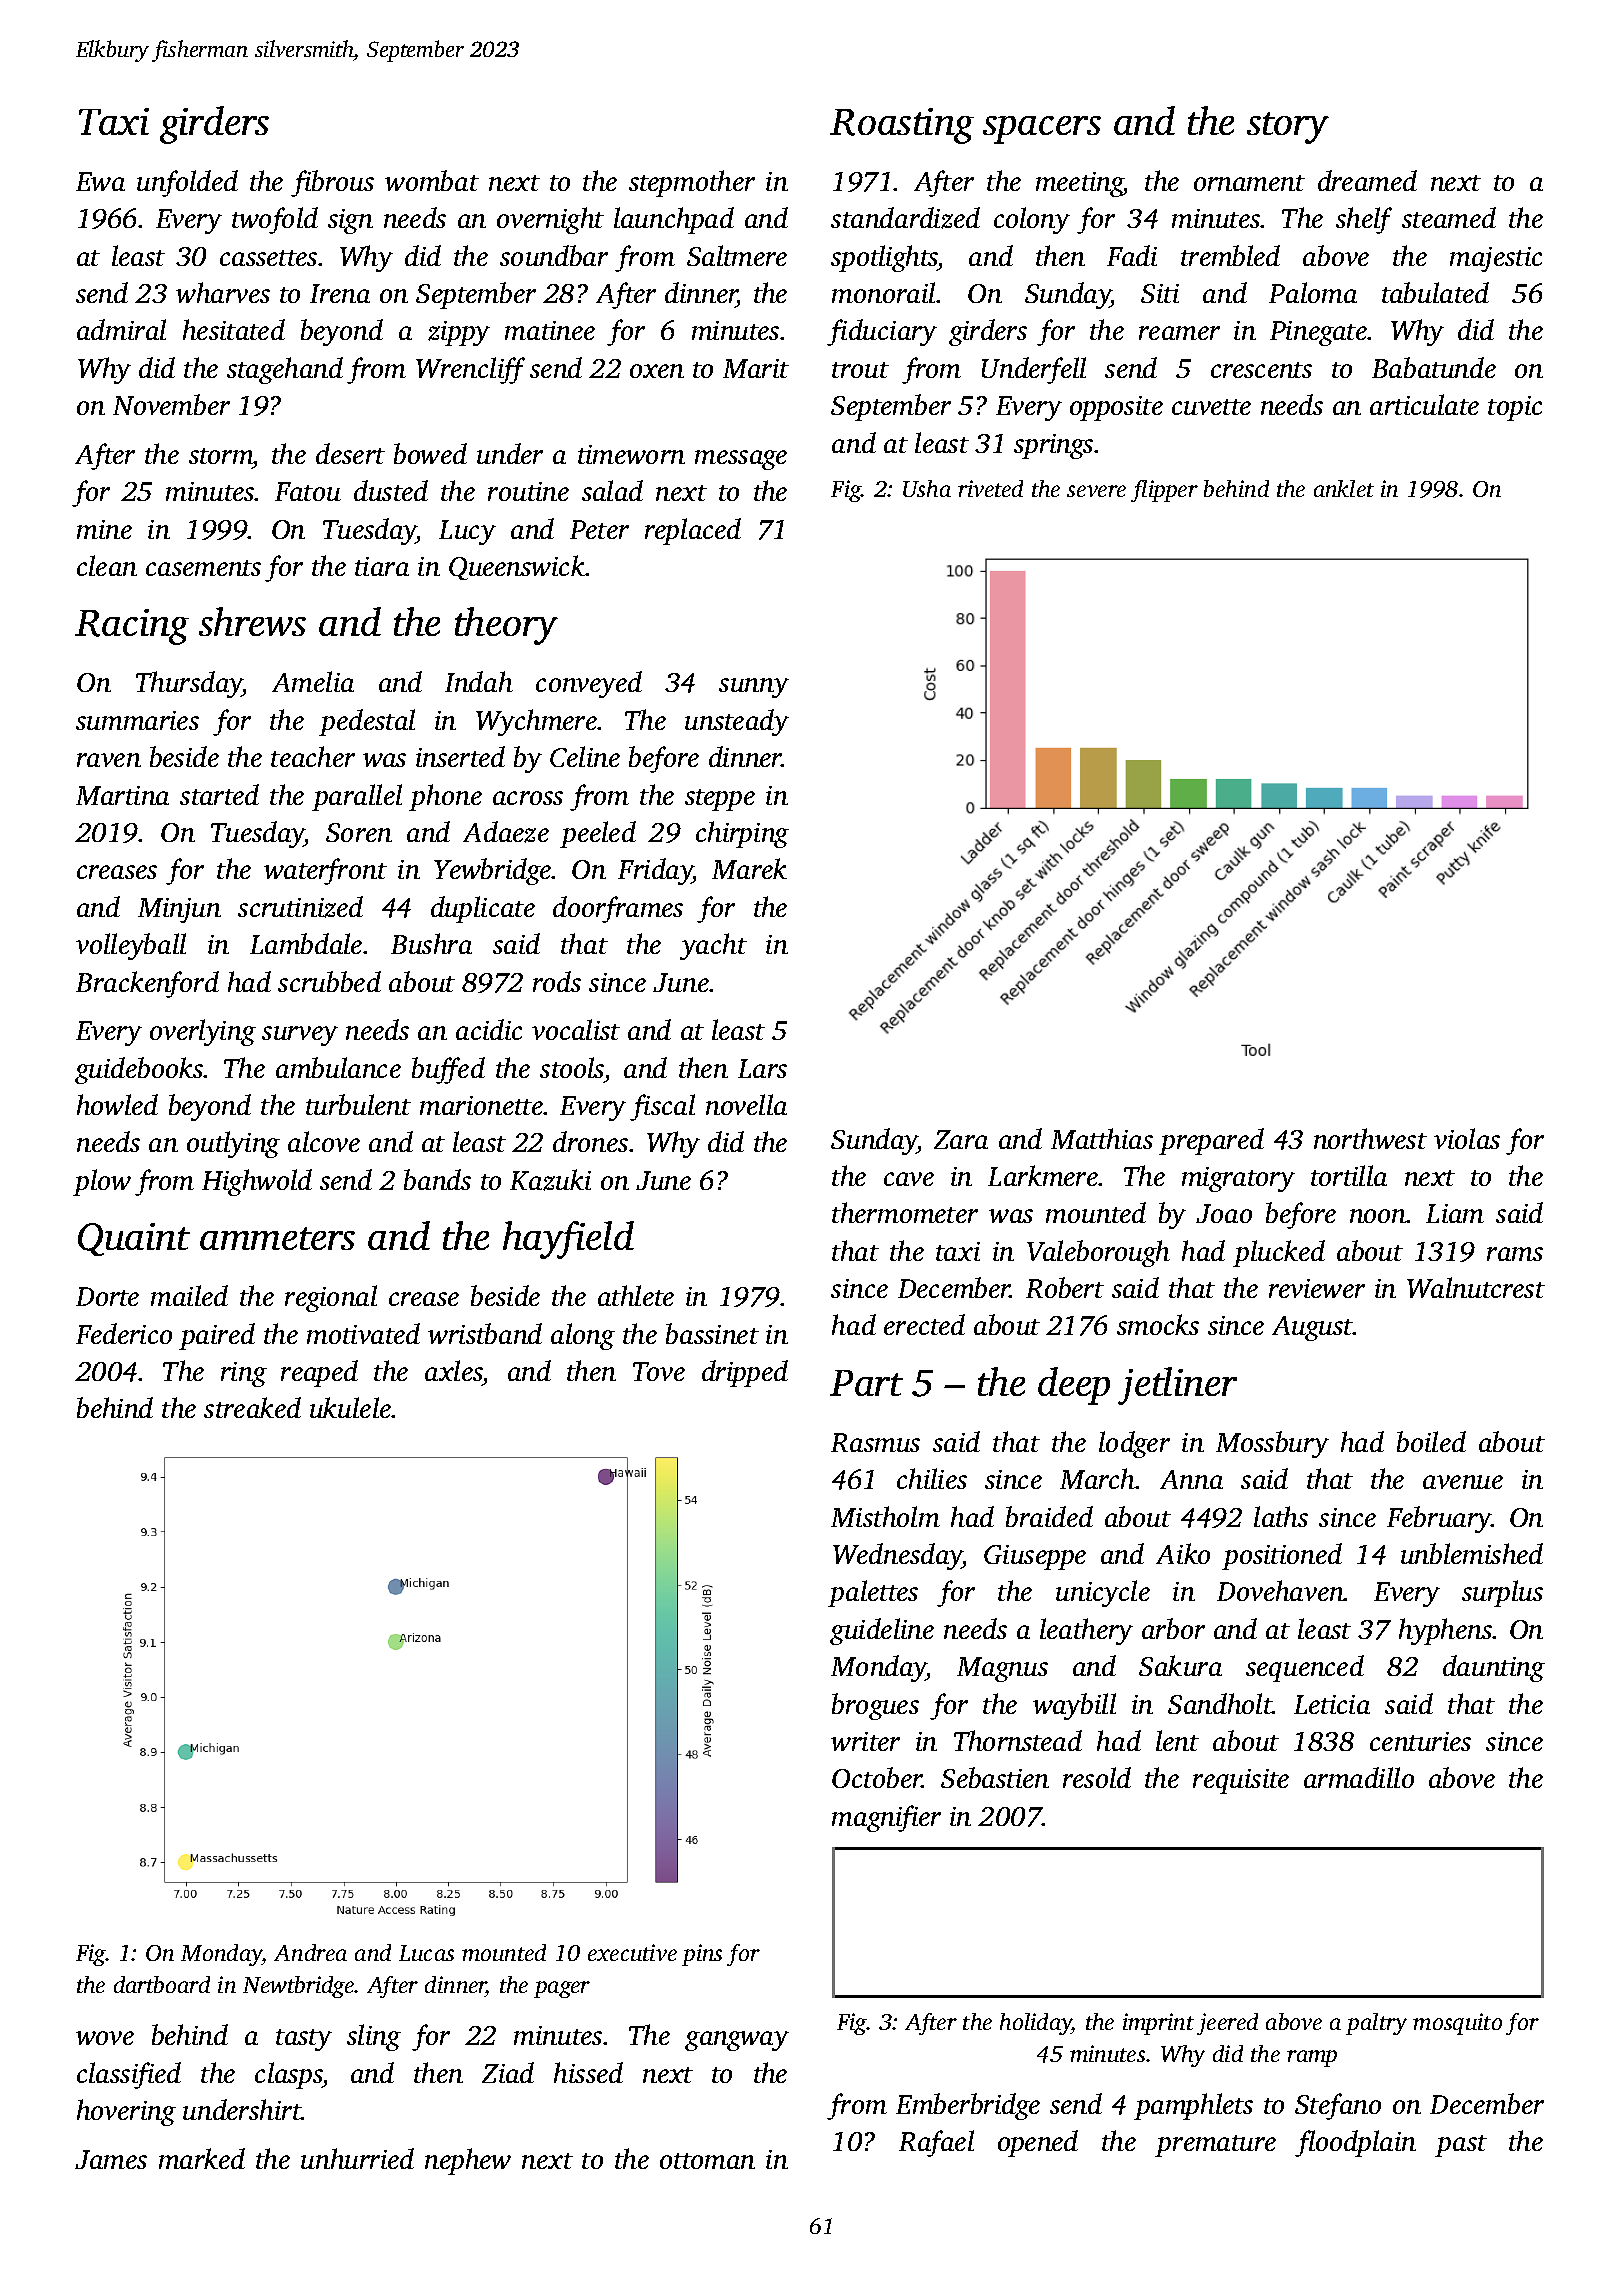 The image size is (1620, 2292). Describe the element at coordinates (749, 868) in the screenshot. I see `Marek` at that location.
